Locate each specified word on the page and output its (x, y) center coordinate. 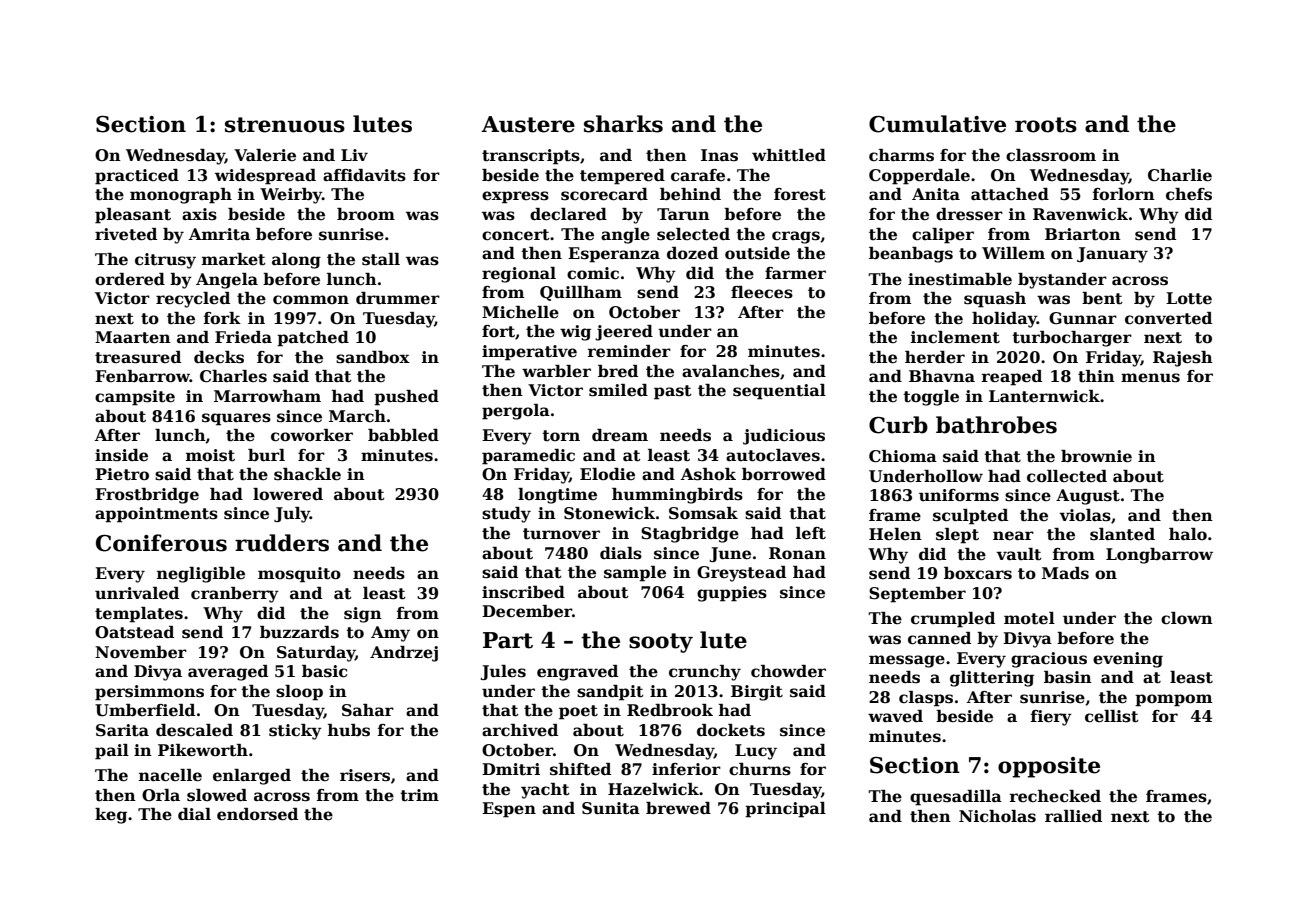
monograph (181, 196)
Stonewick (609, 513)
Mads (1065, 573)
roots (1046, 125)
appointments (156, 515)
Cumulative (937, 124)
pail (112, 752)
